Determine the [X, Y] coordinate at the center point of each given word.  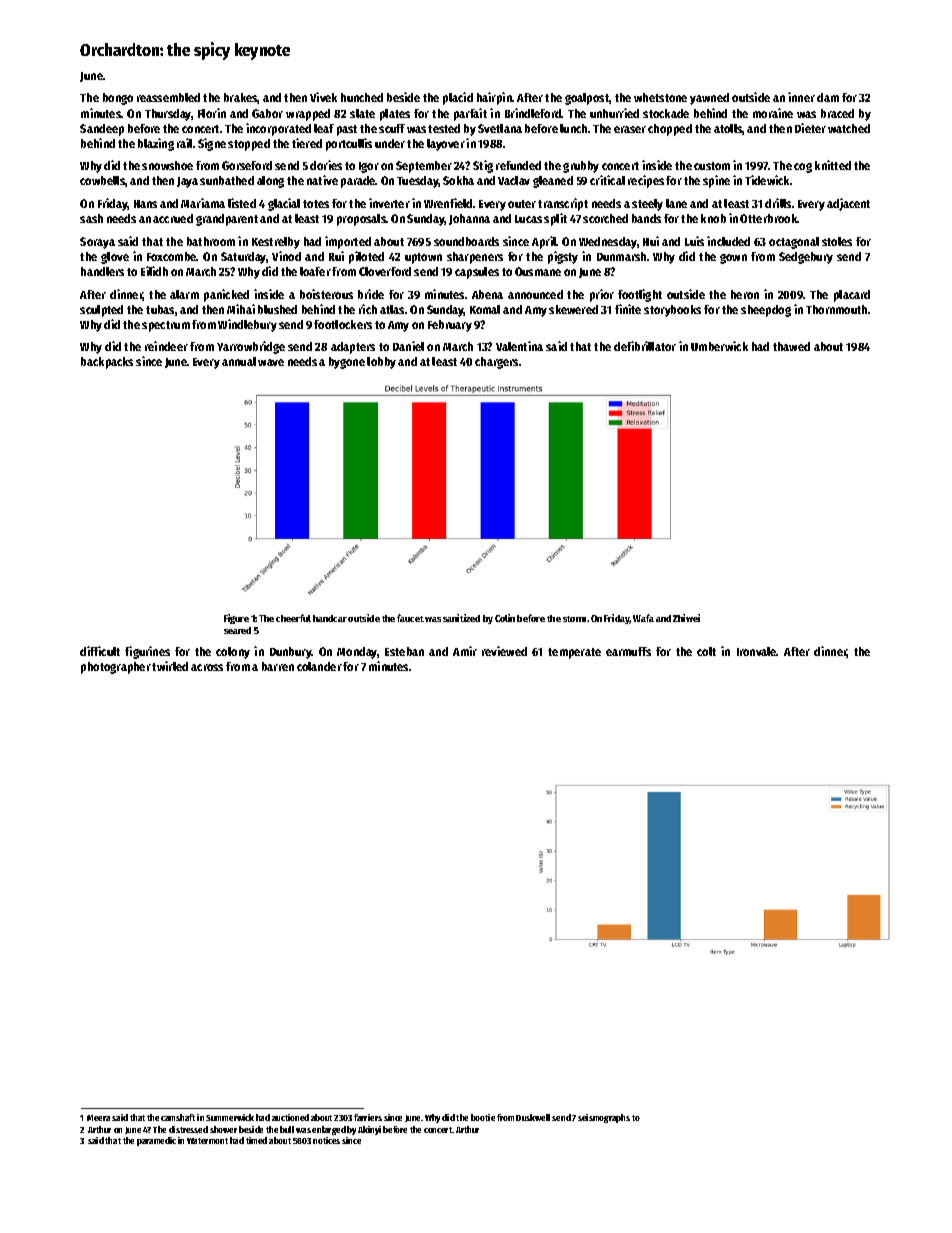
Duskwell [533, 1117]
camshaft [178, 1117]
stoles [837, 241]
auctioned [290, 1117]
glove [115, 258]
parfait [470, 114]
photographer [116, 668]
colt [706, 651]
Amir [465, 651]
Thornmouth [836, 309]
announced [535, 294]
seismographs [604, 1118]
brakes [241, 98]
